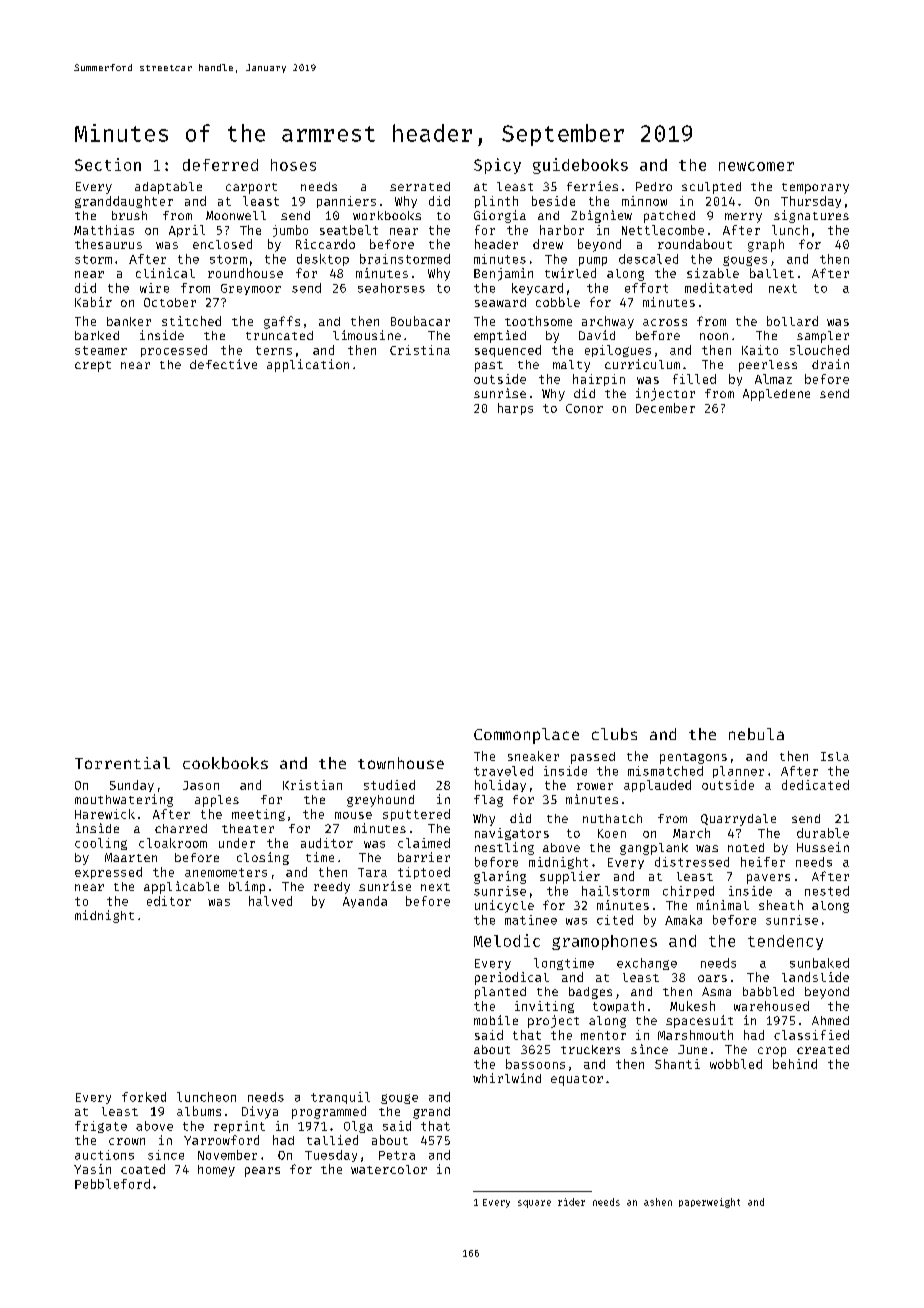  What do you see at coordinates (665, 408) in the screenshot?
I see `December` at bounding box center [665, 408].
